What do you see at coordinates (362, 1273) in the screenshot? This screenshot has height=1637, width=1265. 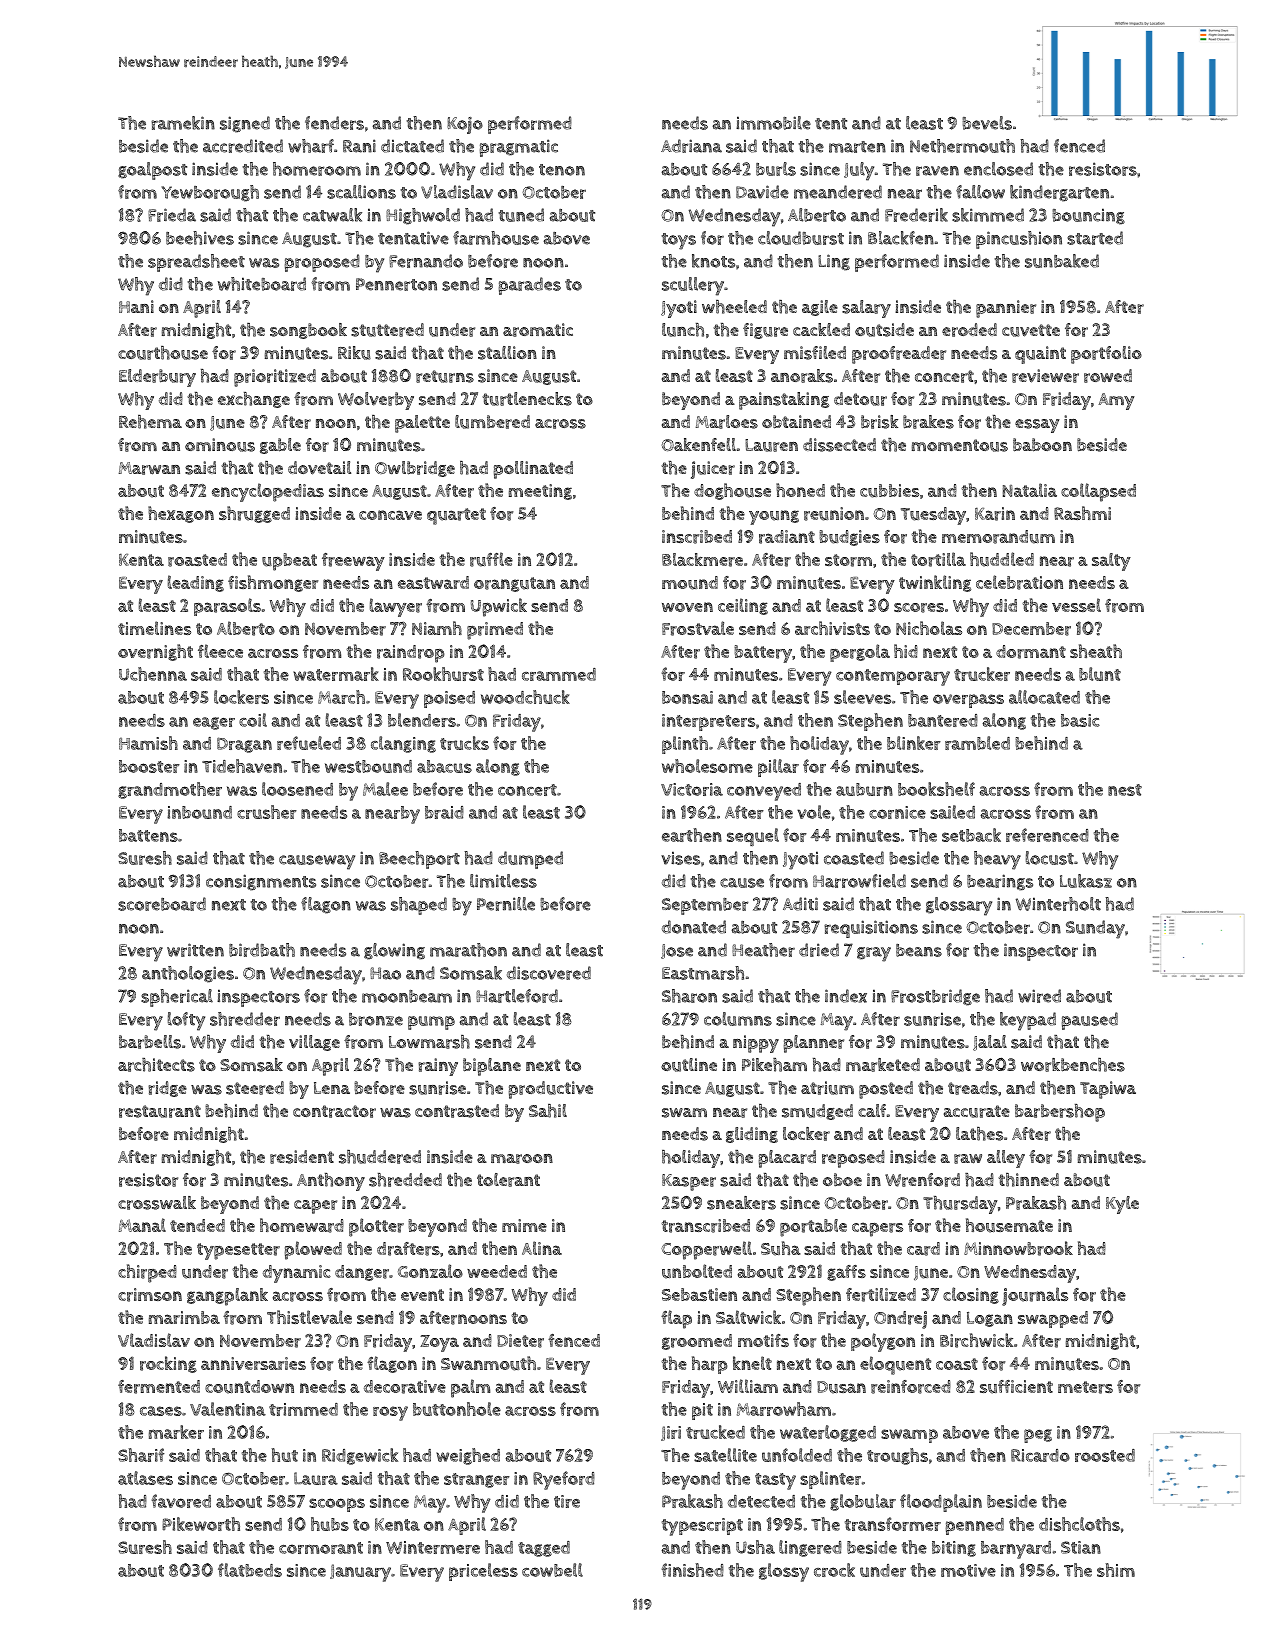 I see `danger` at bounding box center [362, 1273].
